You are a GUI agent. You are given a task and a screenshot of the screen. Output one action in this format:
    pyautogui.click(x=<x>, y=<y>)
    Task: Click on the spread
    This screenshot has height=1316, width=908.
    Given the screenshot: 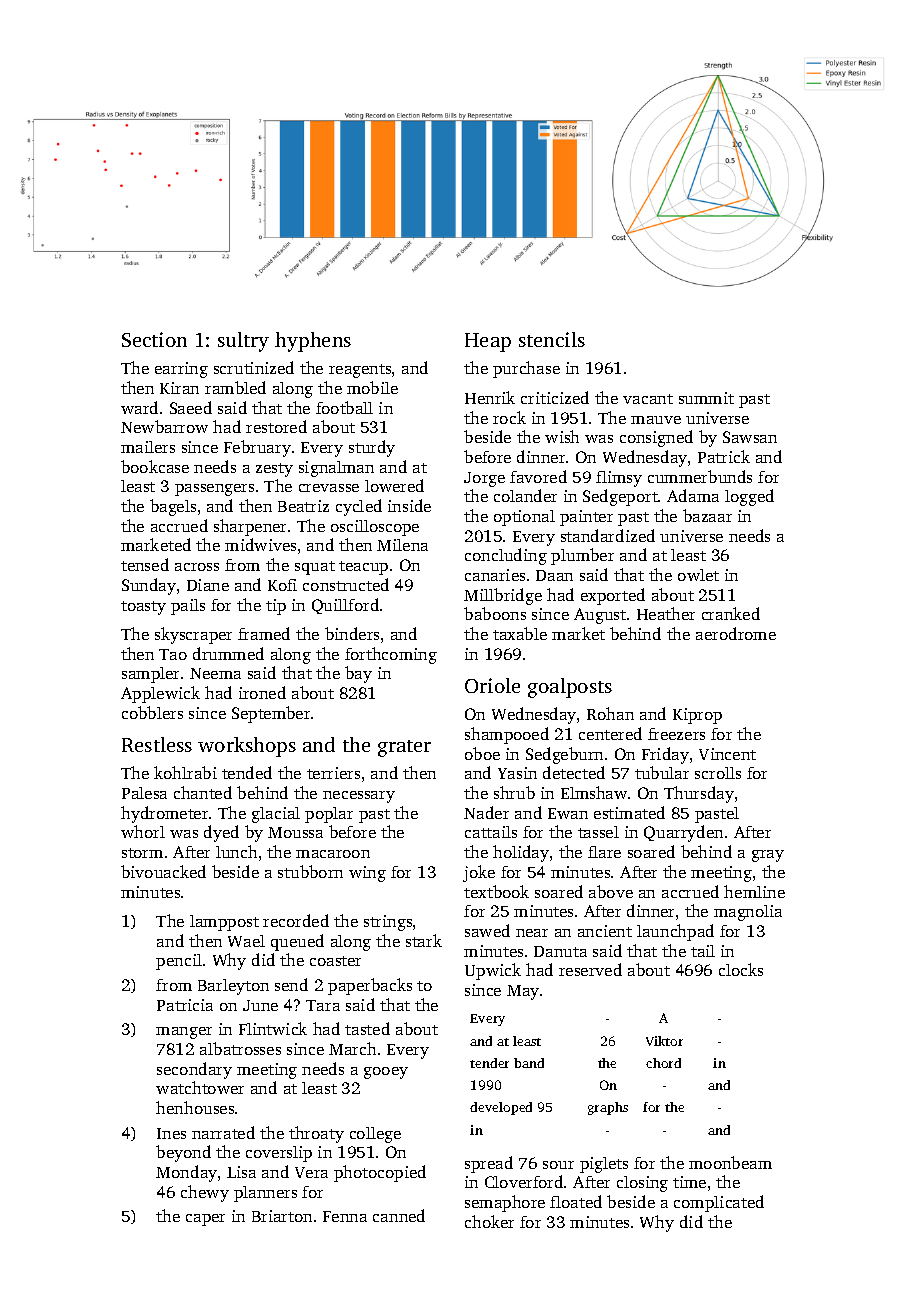 What is the action you would take?
    pyautogui.click(x=489, y=1164)
